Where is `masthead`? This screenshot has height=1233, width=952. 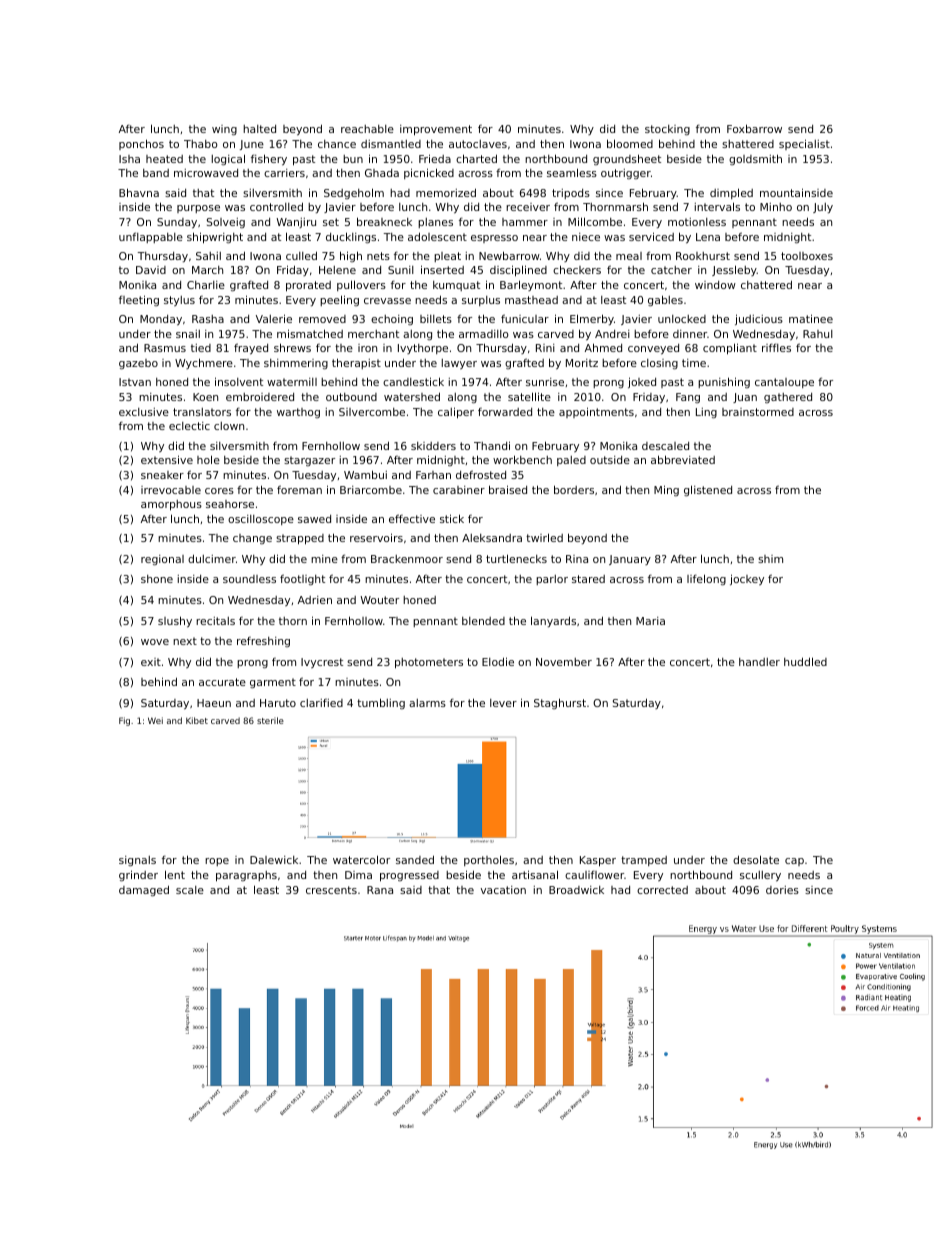
masthead is located at coordinates (531, 300).
